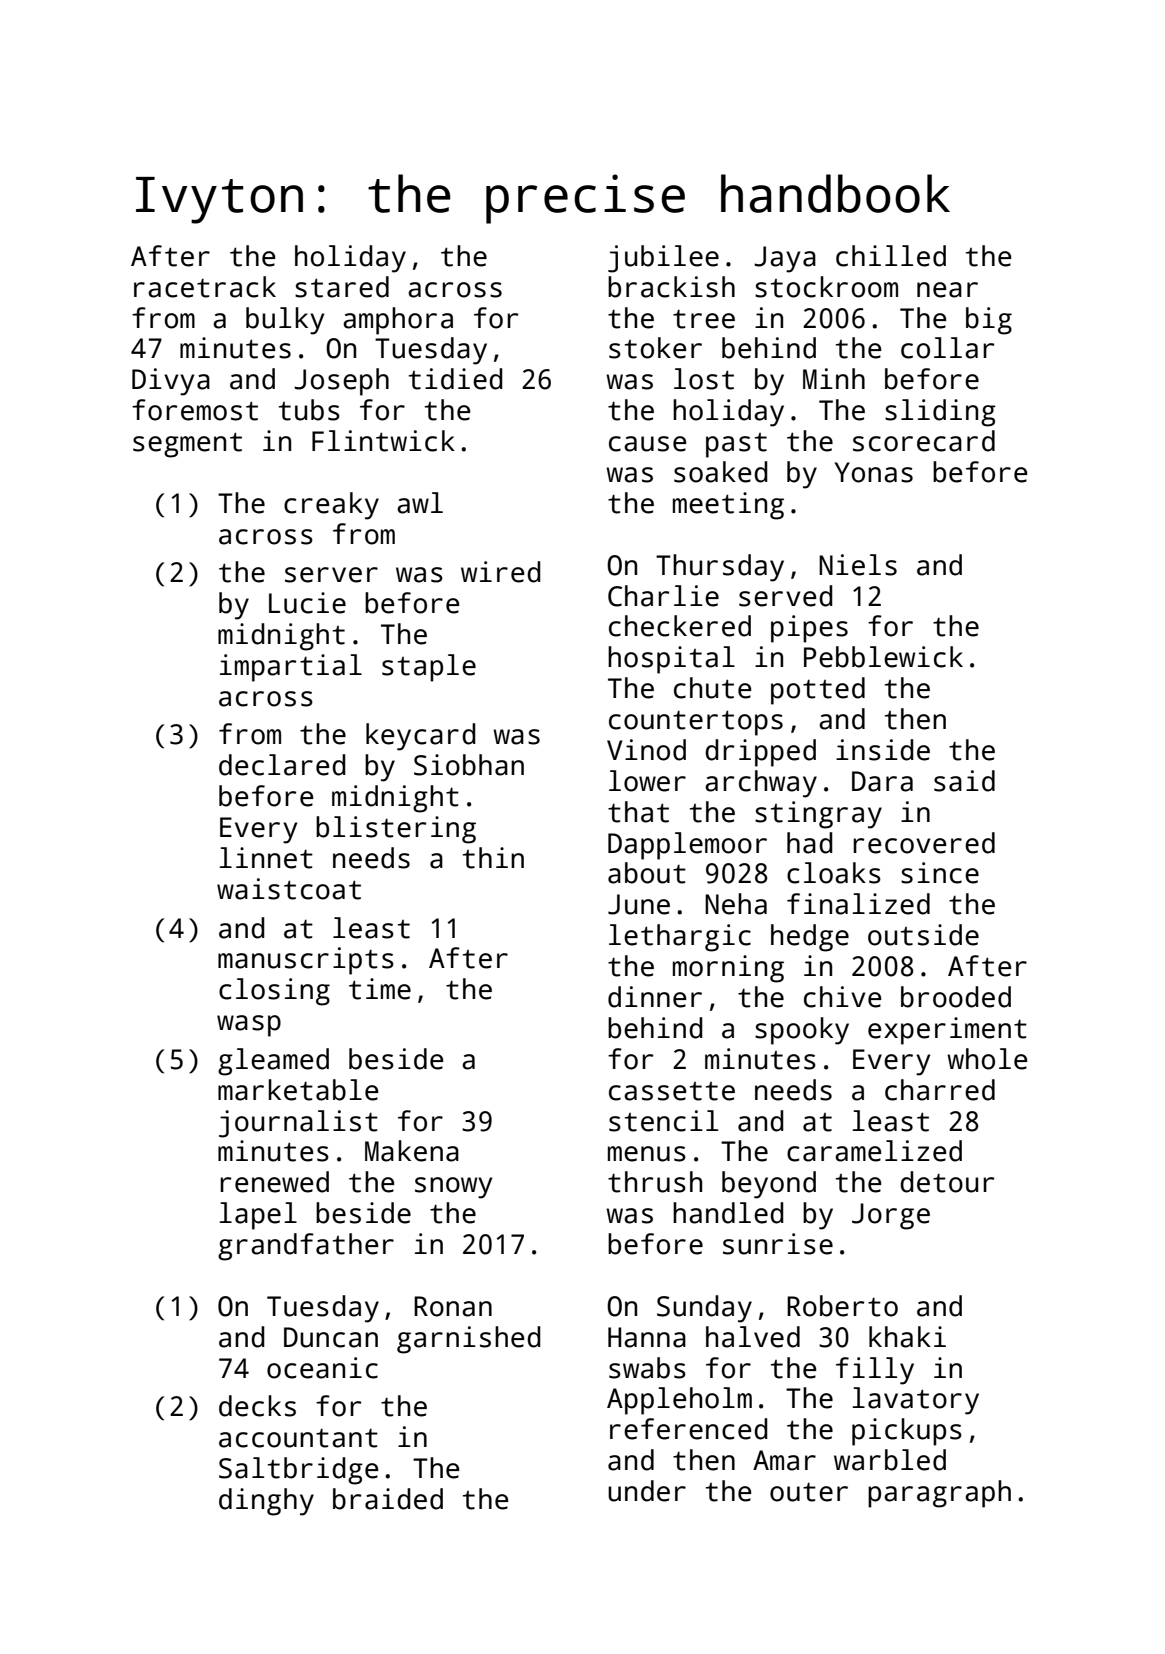 The image size is (1165, 1654). I want to click on menus, so click(647, 1154).
